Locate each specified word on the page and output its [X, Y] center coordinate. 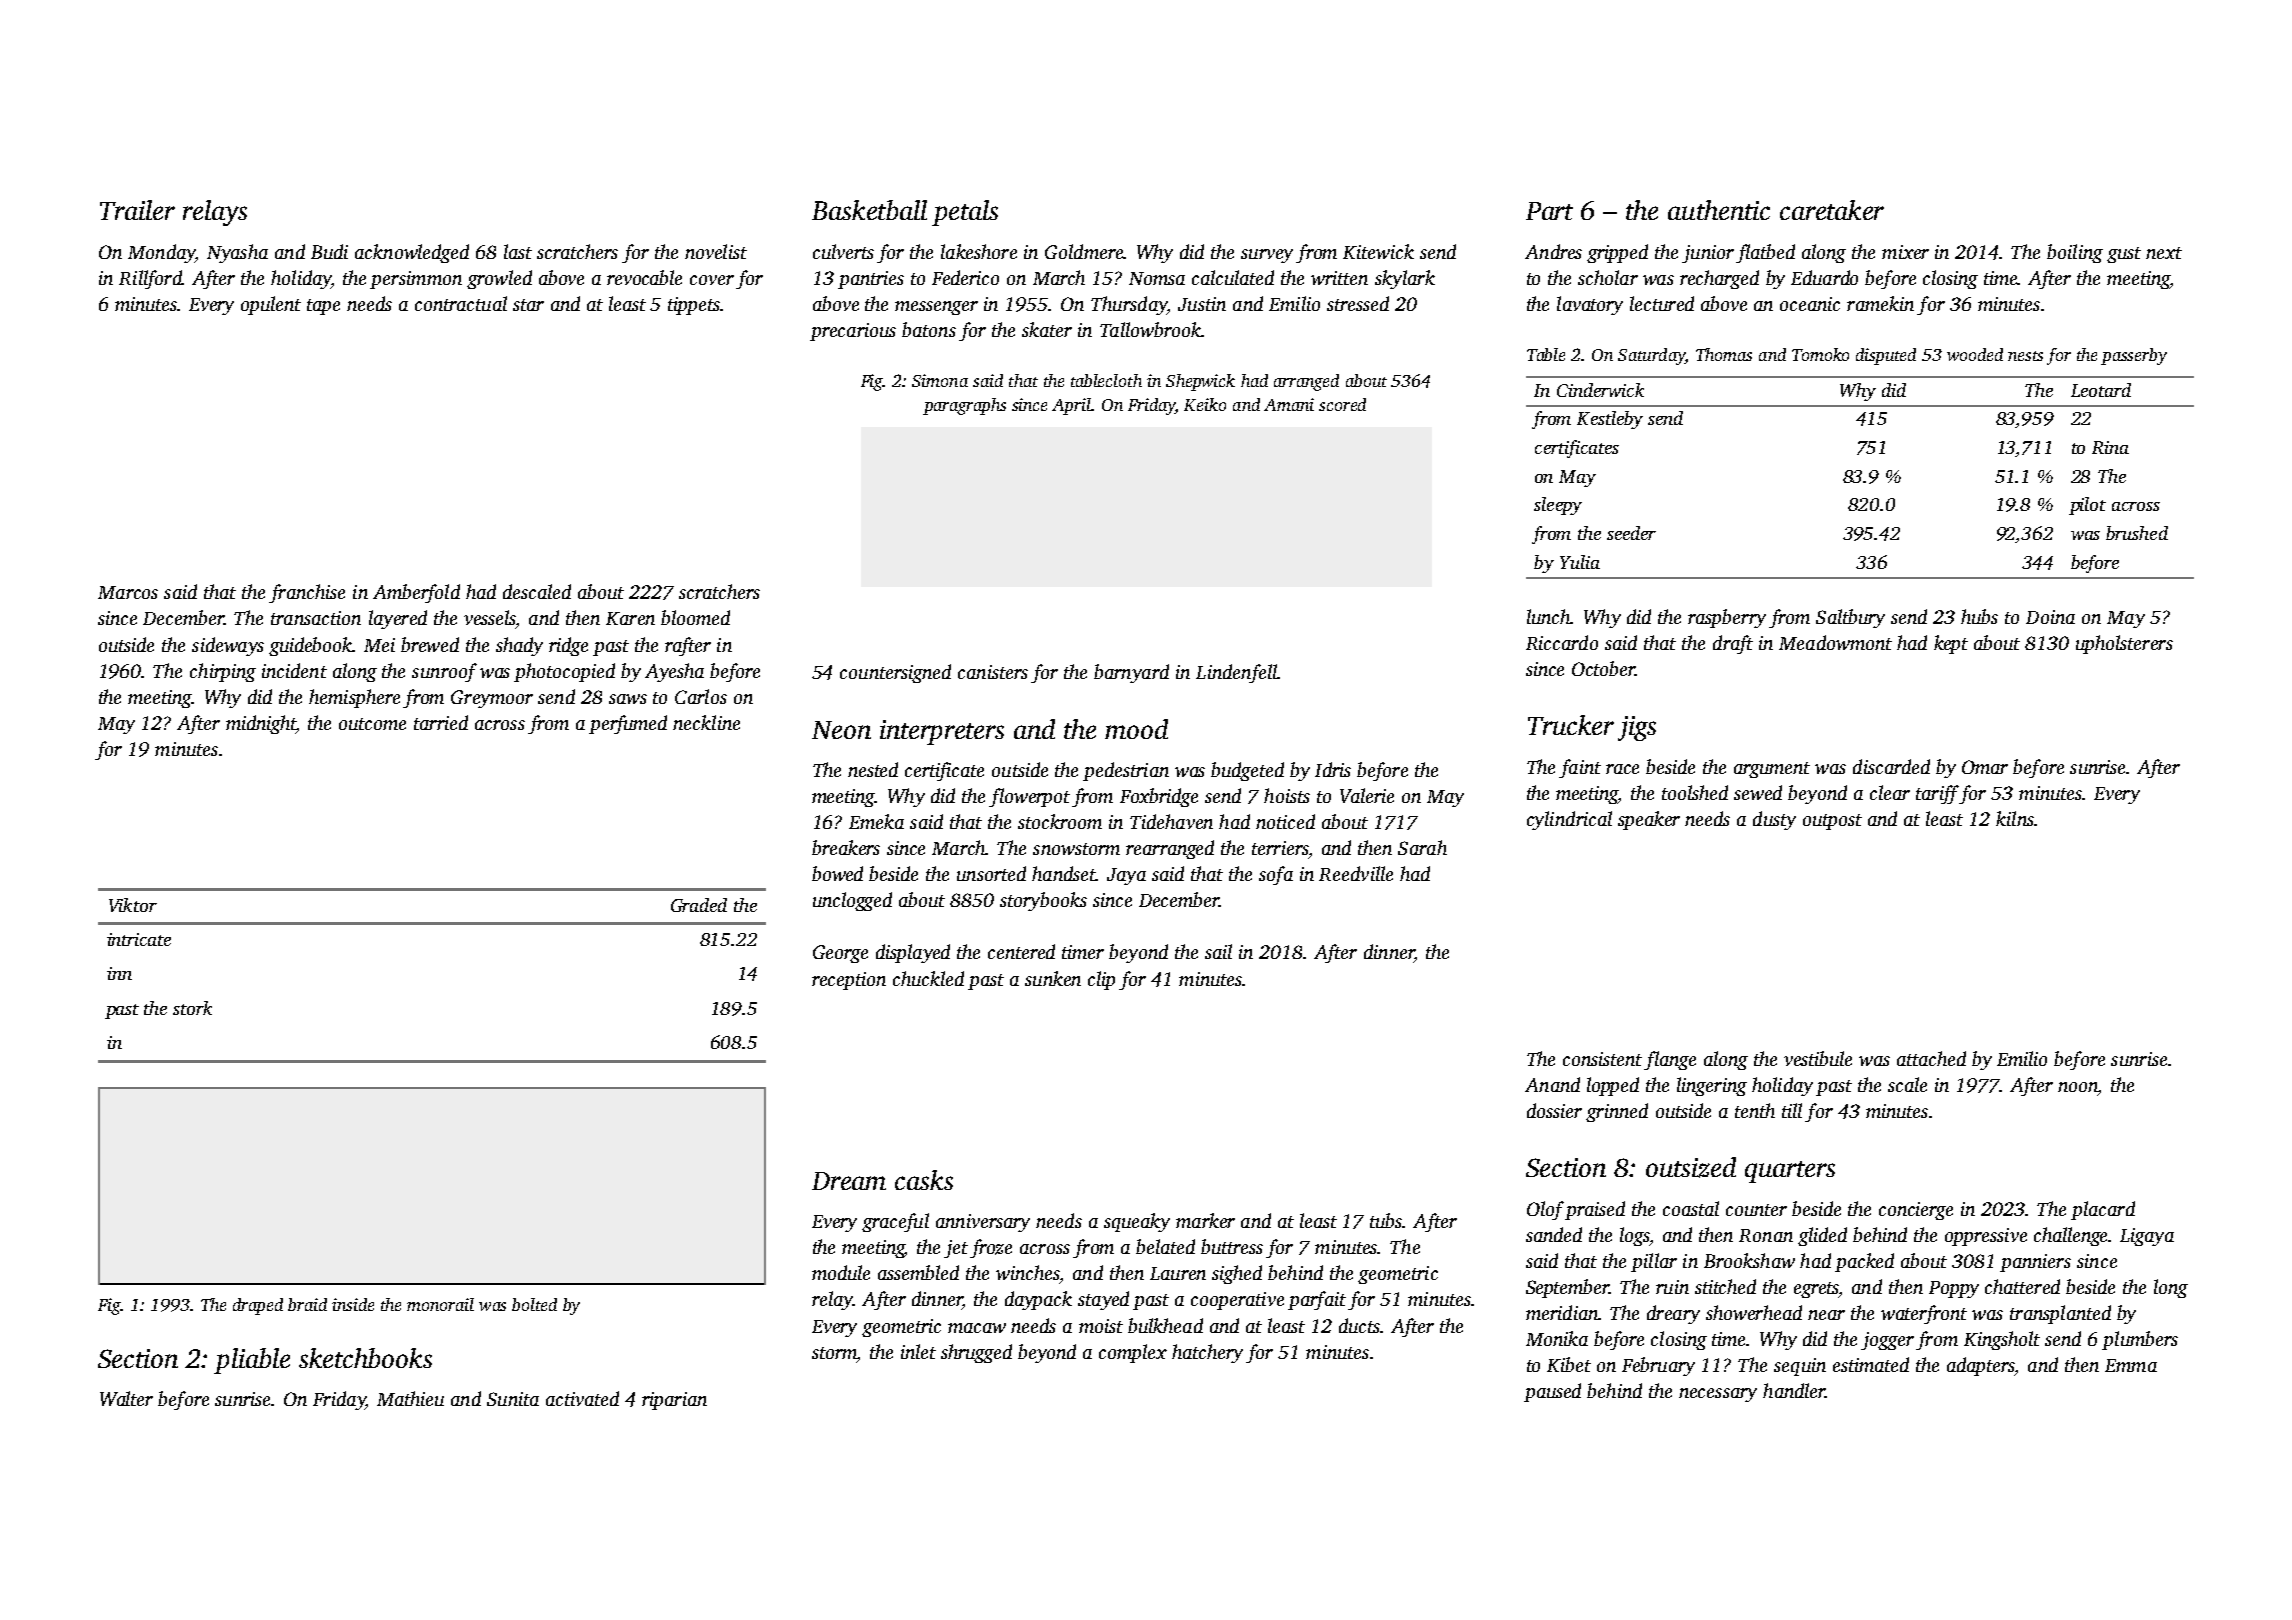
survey [1267, 256]
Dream [849, 1181]
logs [1635, 1236]
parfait [1317, 1300]
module [841, 1272]
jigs [1637, 728]
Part [1549, 211]
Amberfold [416, 593]
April [1071, 406]
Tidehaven [1171, 821]
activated [582, 1398]
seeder [1631, 533]
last [518, 251]
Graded [699, 905]
